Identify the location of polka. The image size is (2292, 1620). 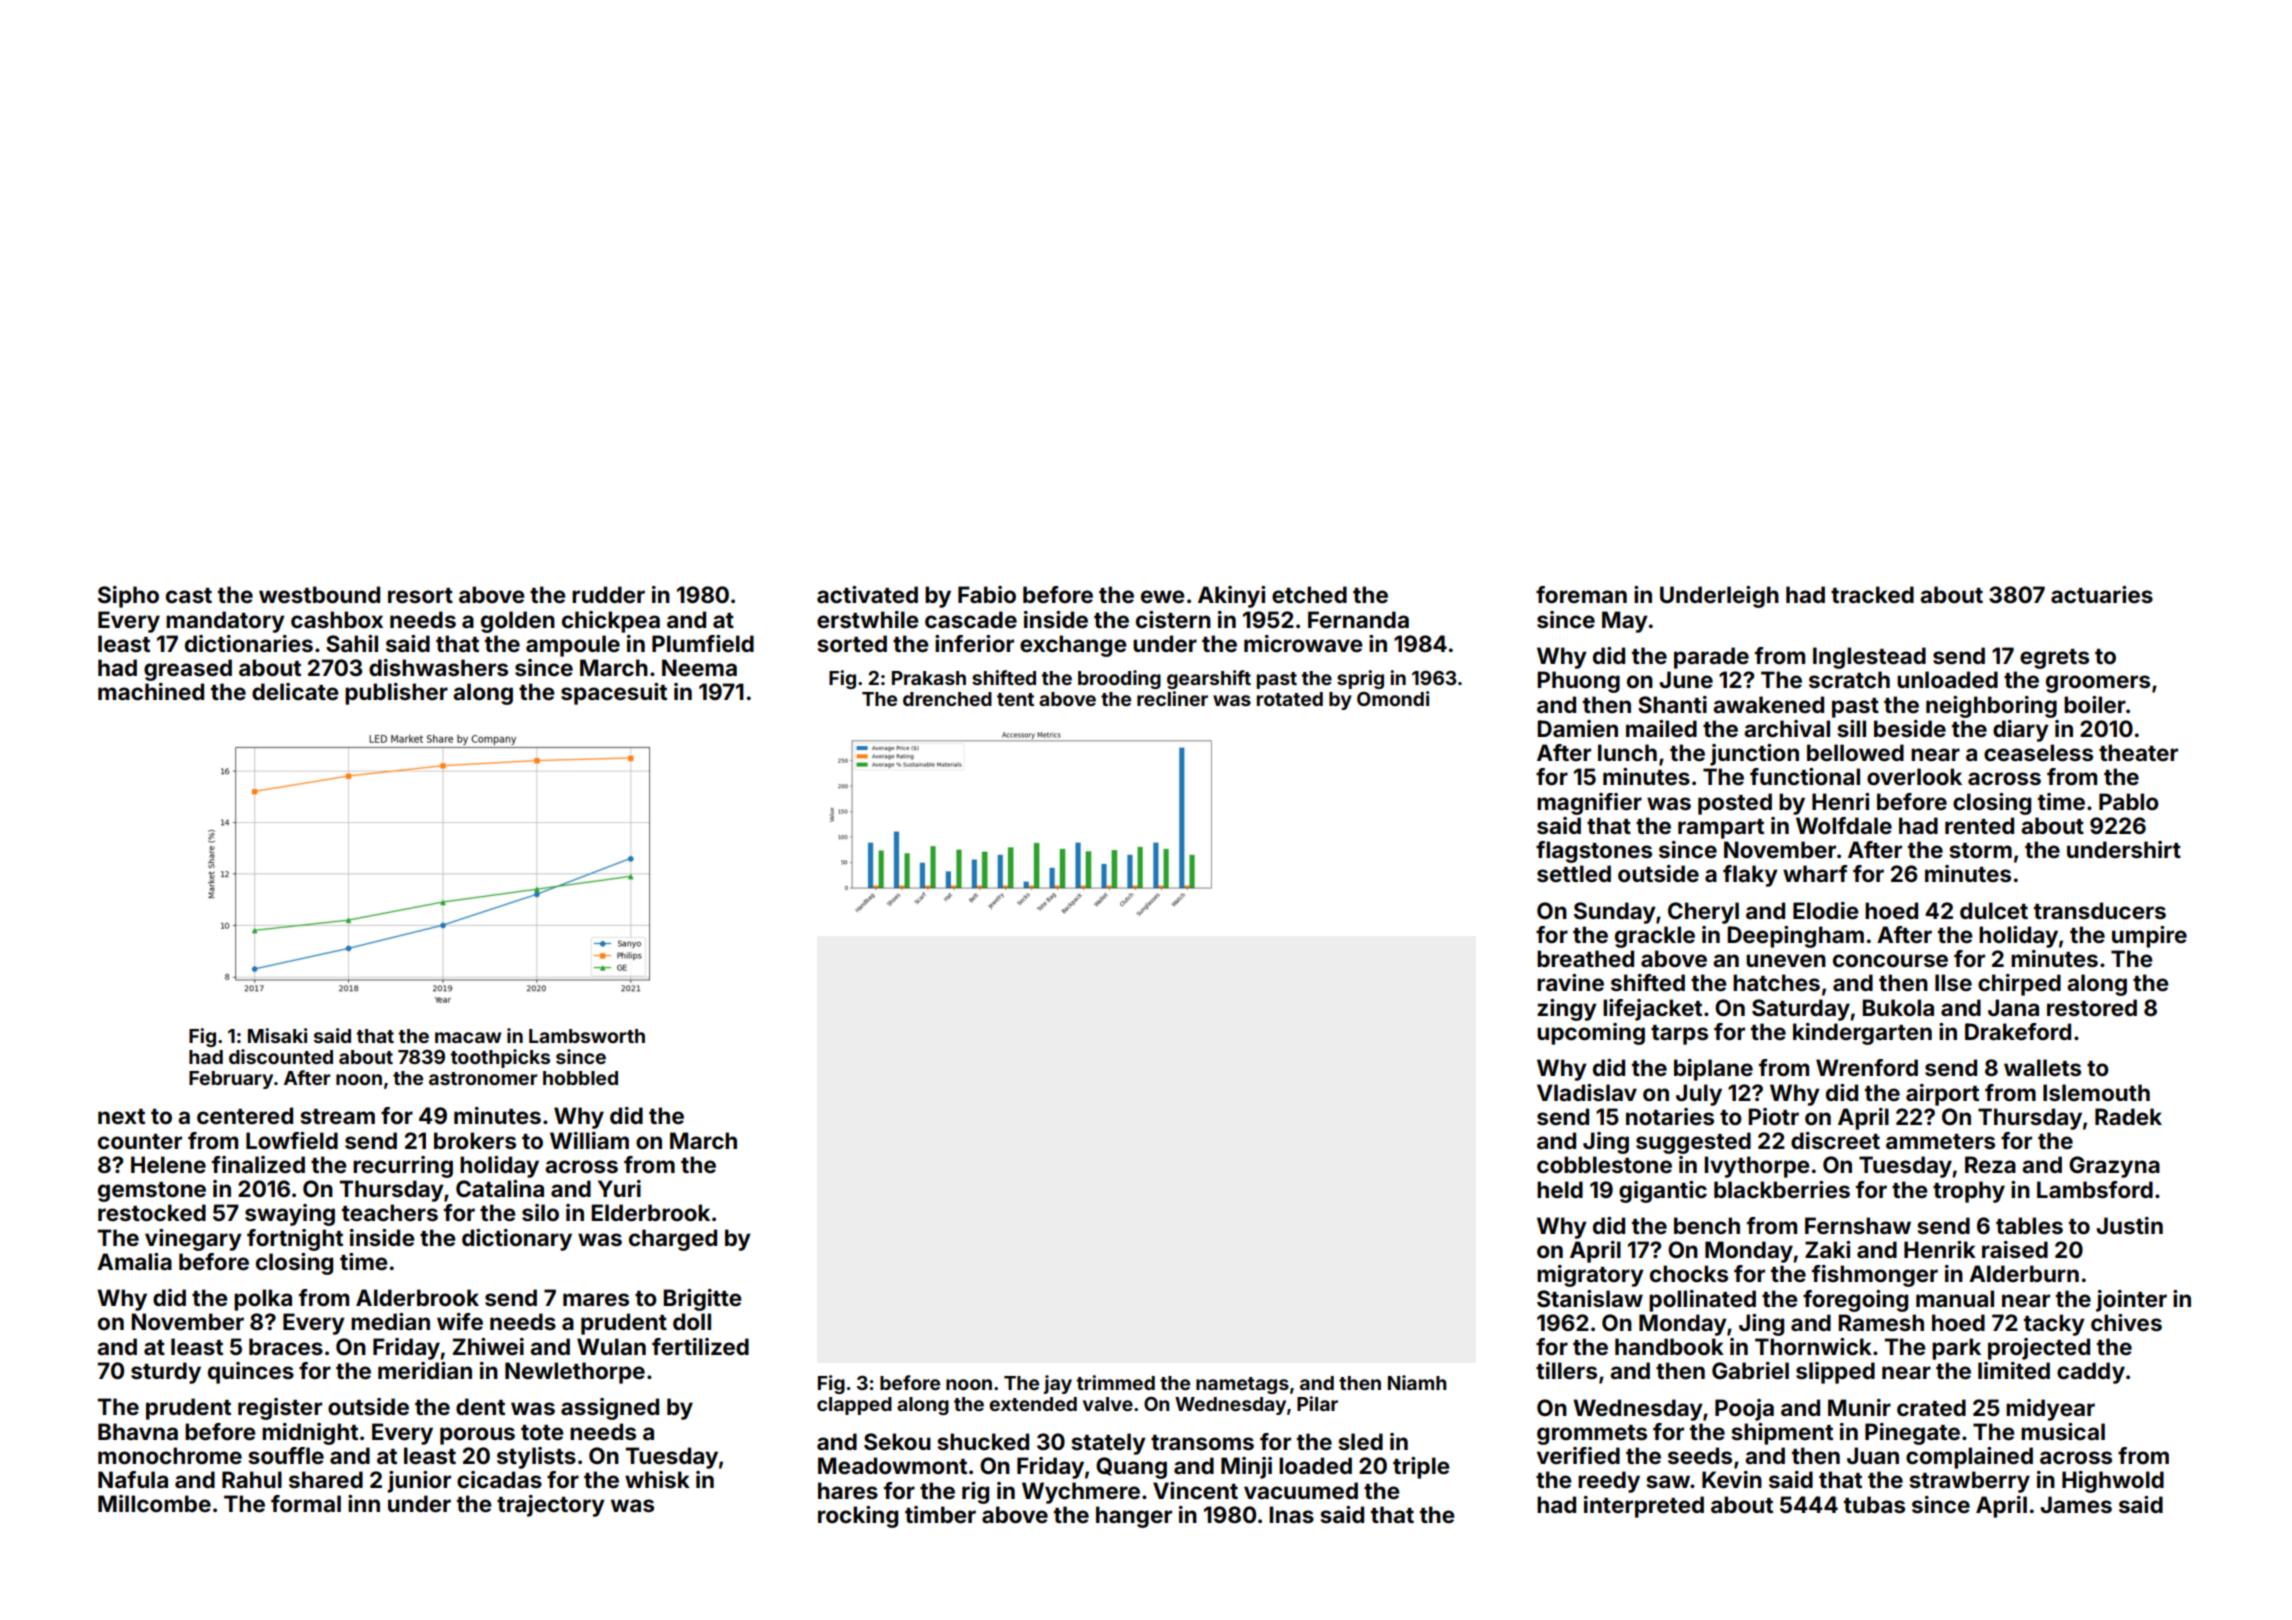
(263, 1300).
